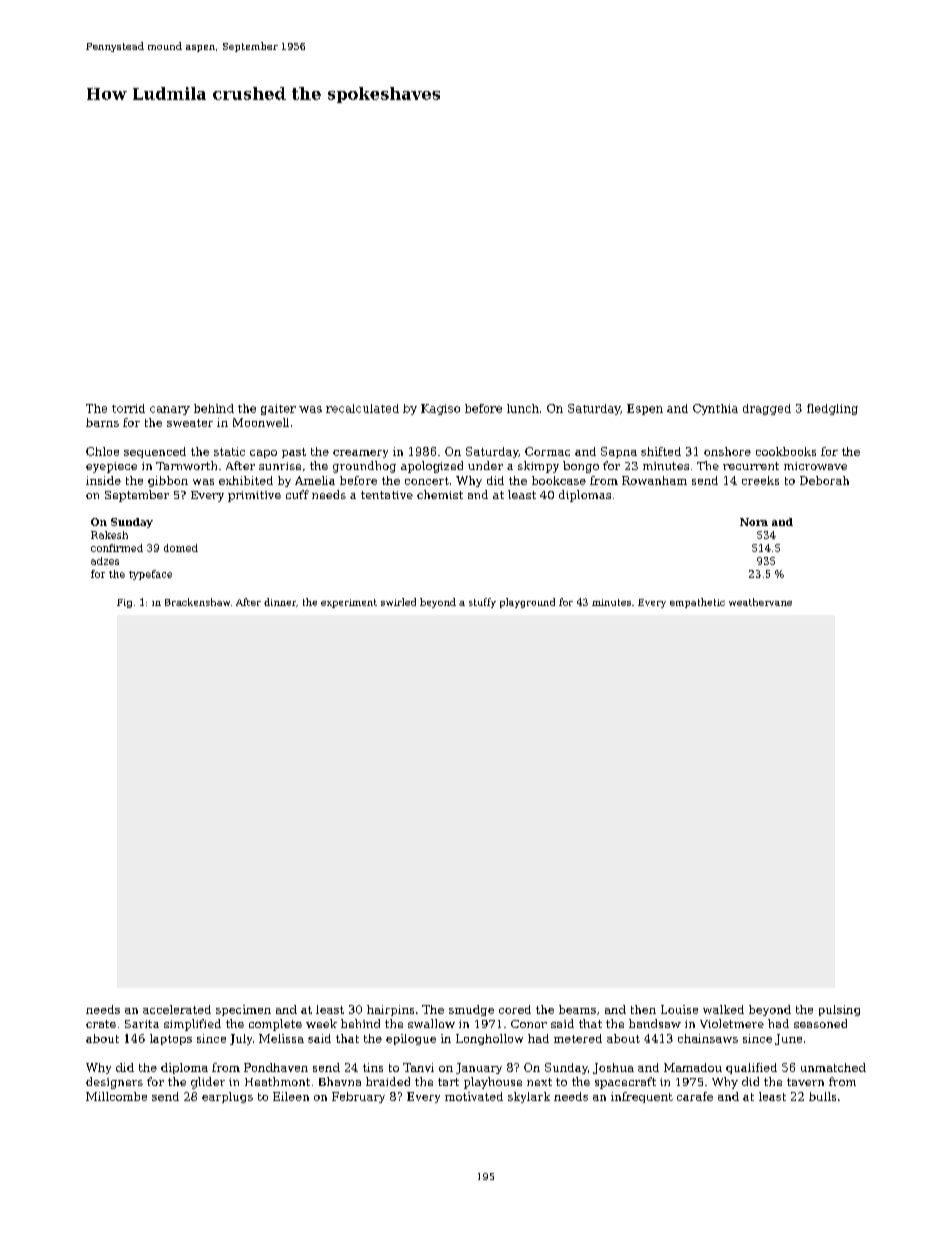  What do you see at coordinates (128, 408) in the screenshot?
I see `torrid` at bounding box center [128, 408].
